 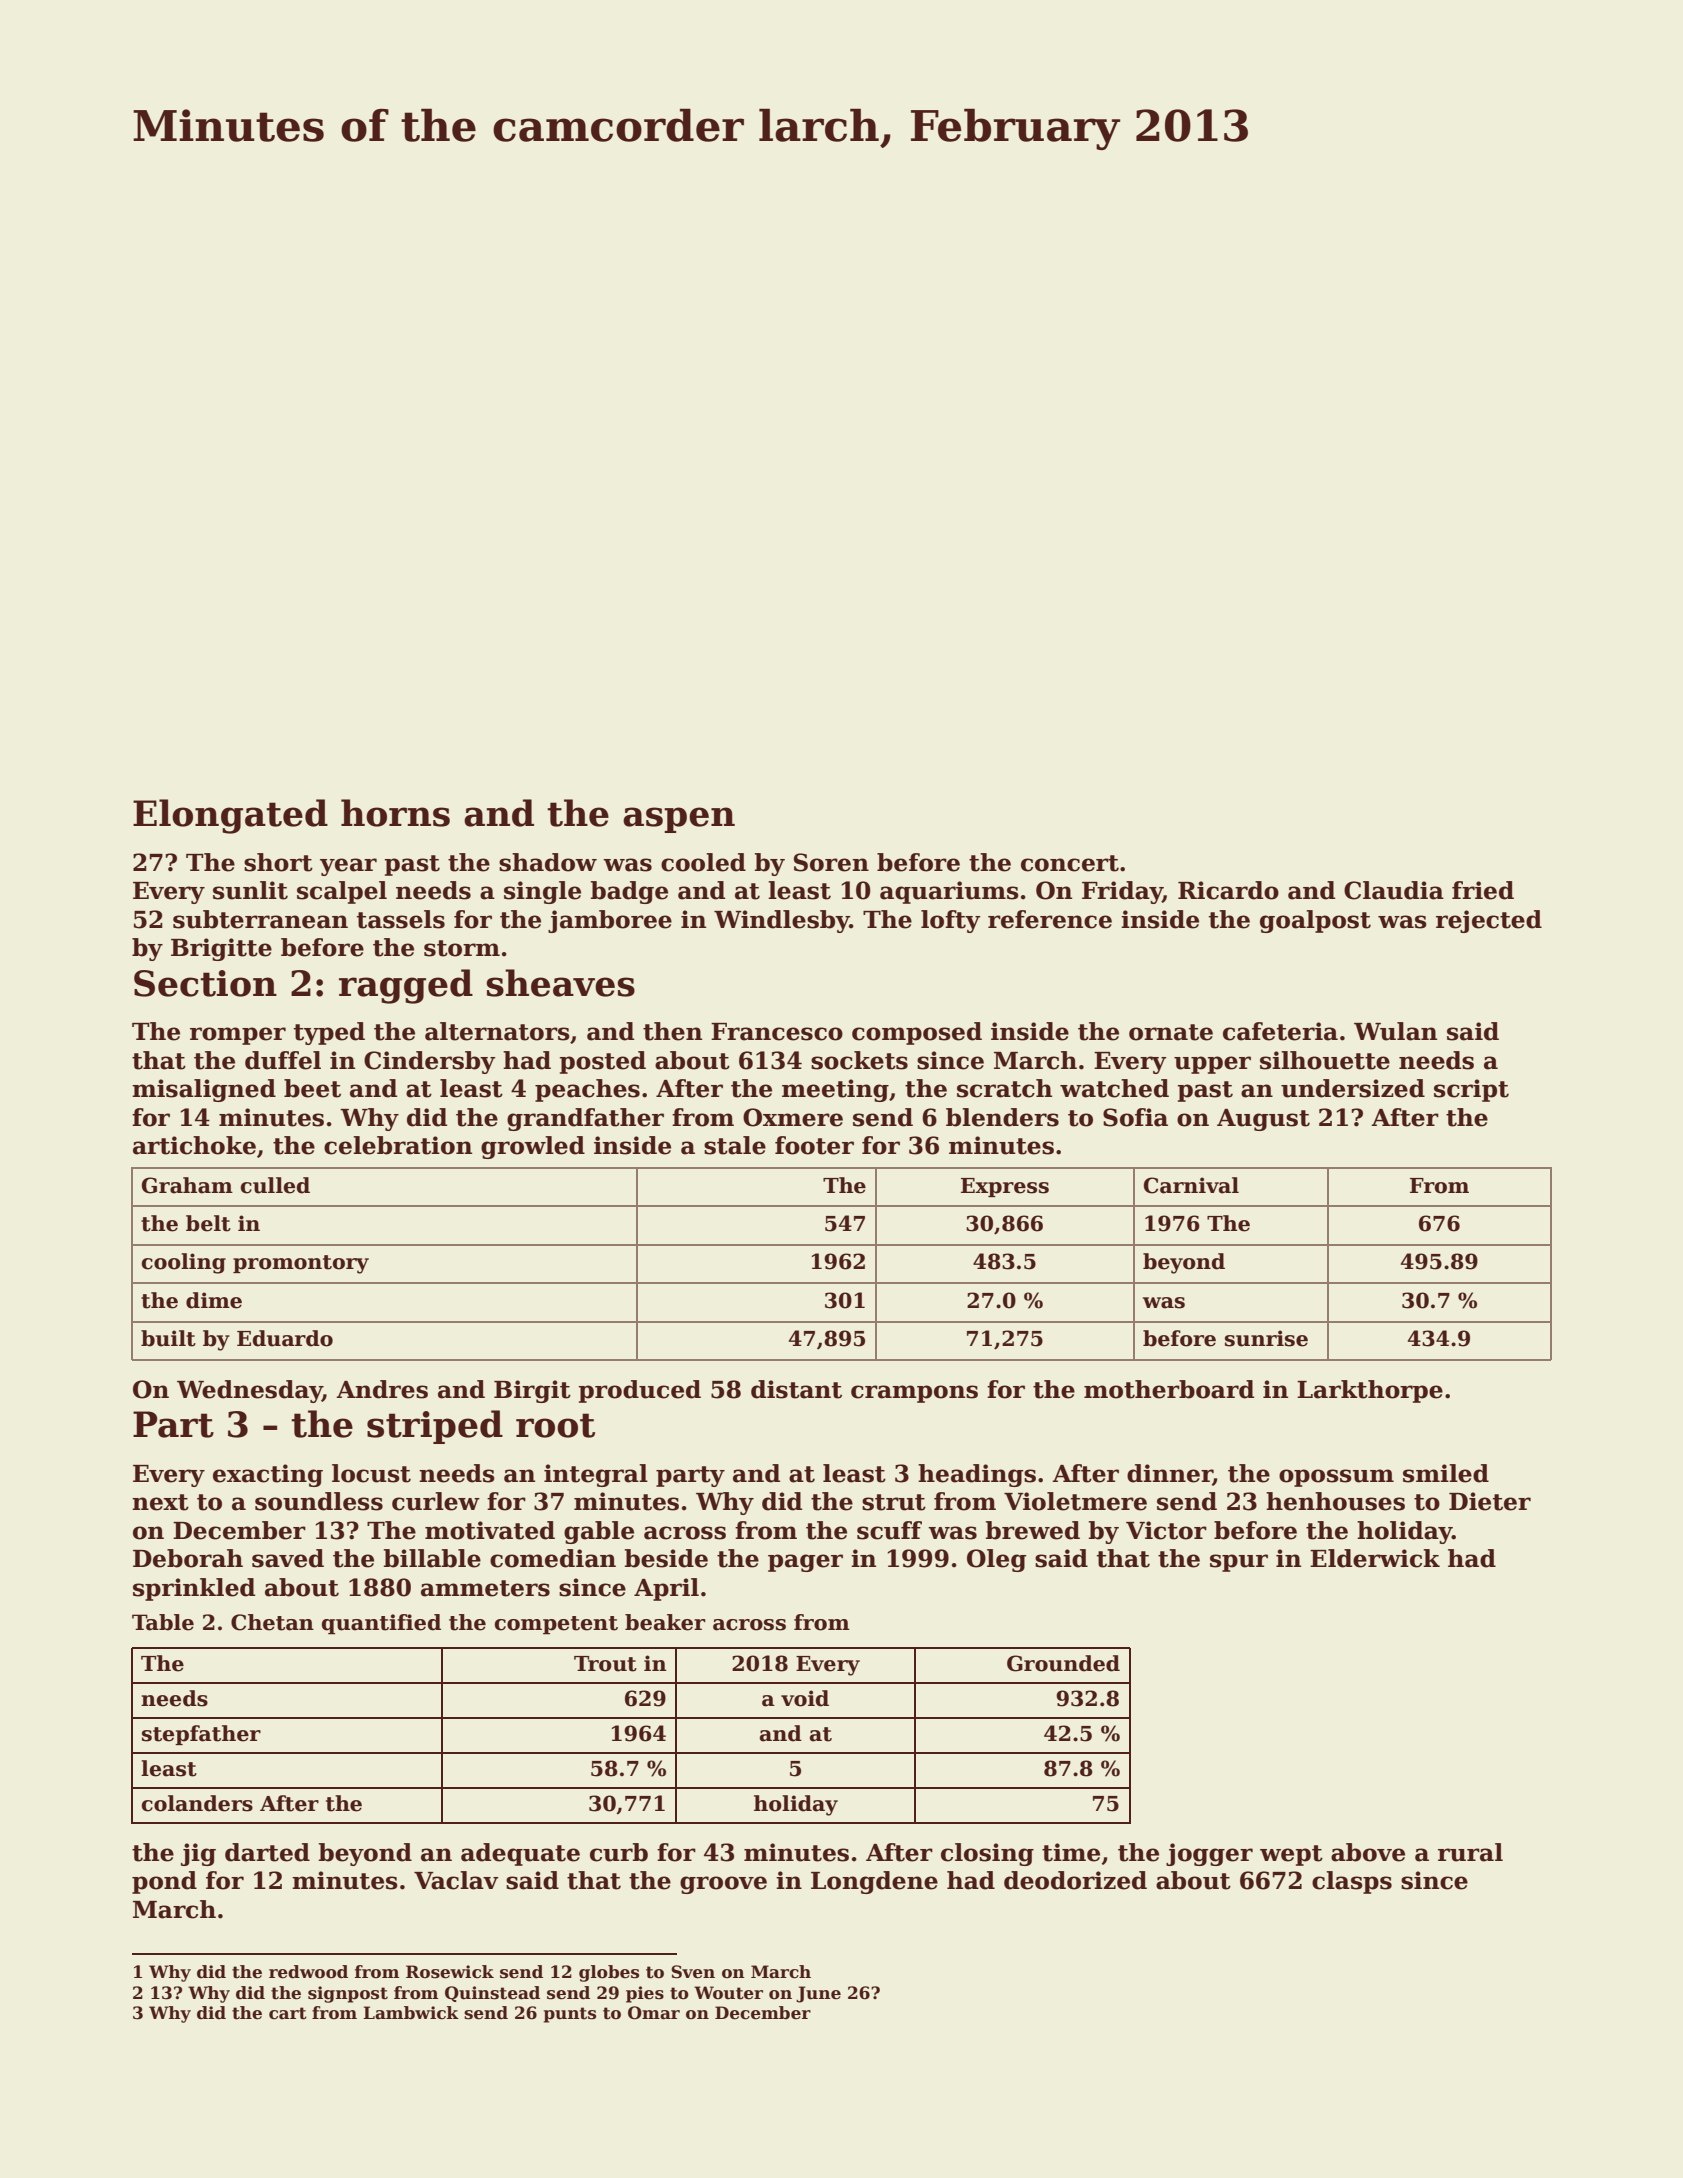 What do you see at coordinates (168, 1338) in the document?
I see `built` at bounding box center [168, 1338].
